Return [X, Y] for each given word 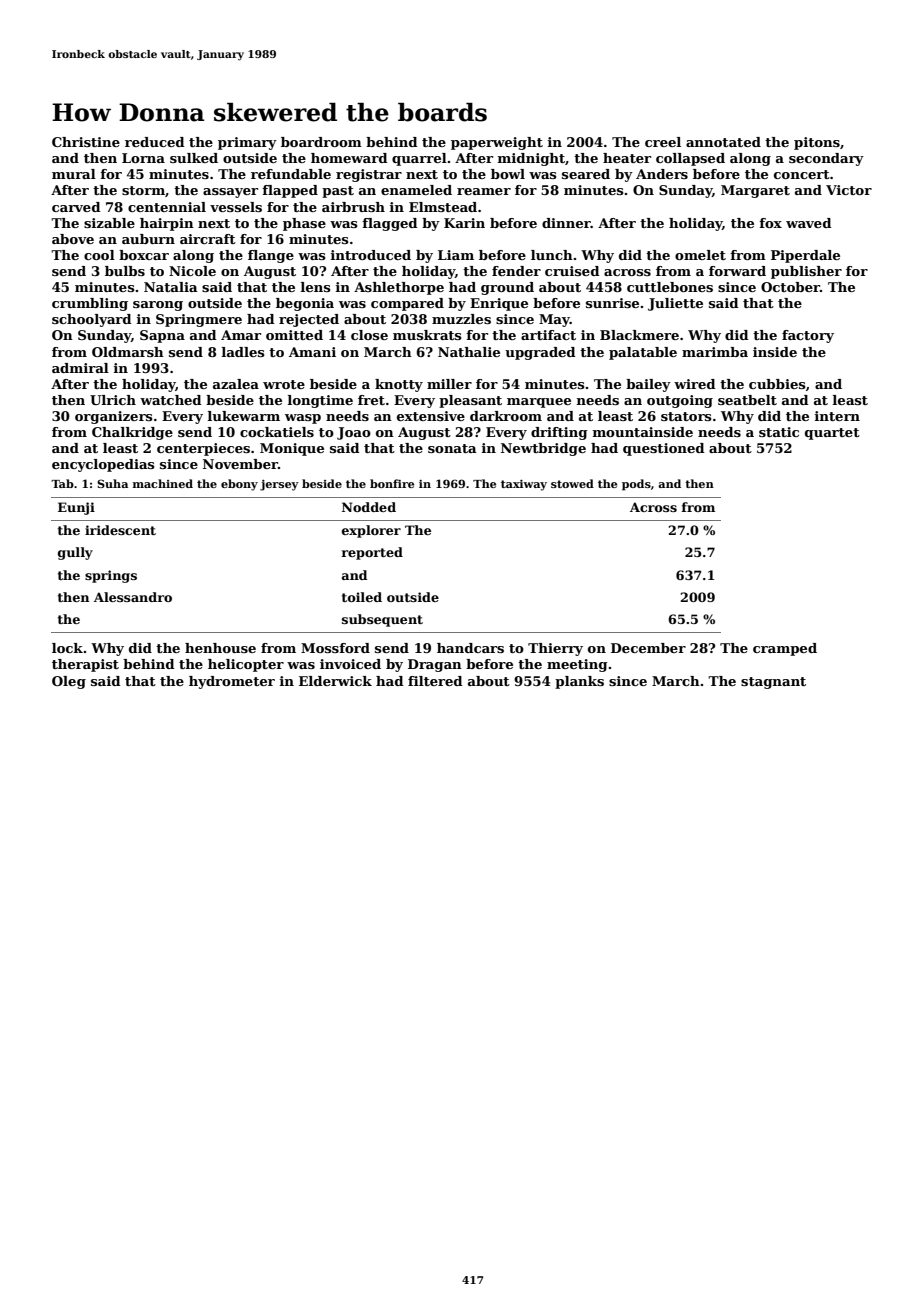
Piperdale [805, 256]
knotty [399, 385]
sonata [452, 448]
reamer [484, 191]
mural [74, 174]
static [779, 432]
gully [75, 553]
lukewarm [244, 416]
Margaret [755, 191]
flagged [390, 224]
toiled [362, 597]
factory [808, 336]
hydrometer [232, 682]
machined [163, 483]
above [73, 239]
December [648, 648]
